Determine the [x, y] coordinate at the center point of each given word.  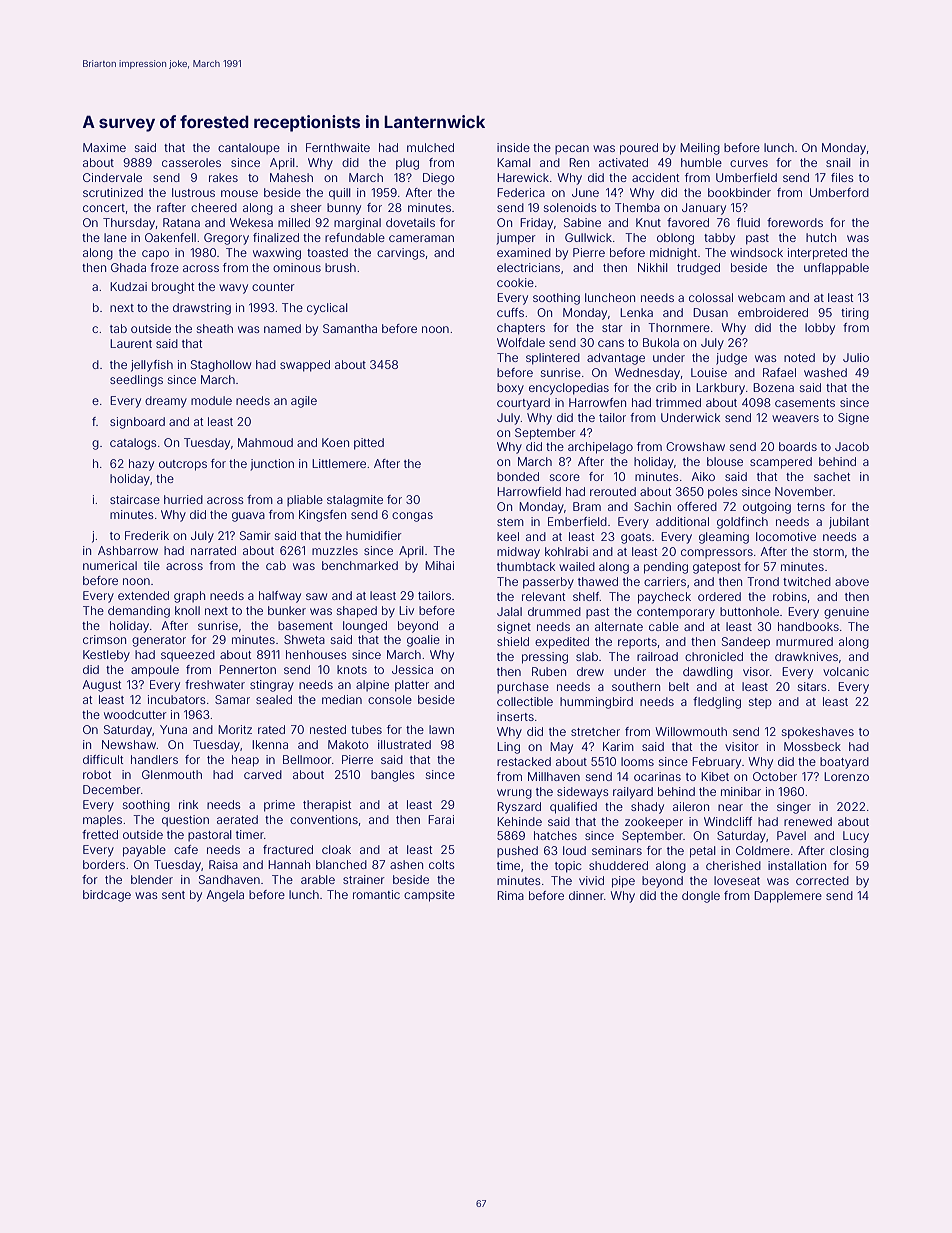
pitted [369, 444]
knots [352, 669]
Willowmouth [691, 731]
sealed [274, 699]
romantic [376, 894]
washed [825, 372]
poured [639, 149]
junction [272, 465]
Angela [225, 896]
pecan [572, 150]
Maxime [104, 147]
